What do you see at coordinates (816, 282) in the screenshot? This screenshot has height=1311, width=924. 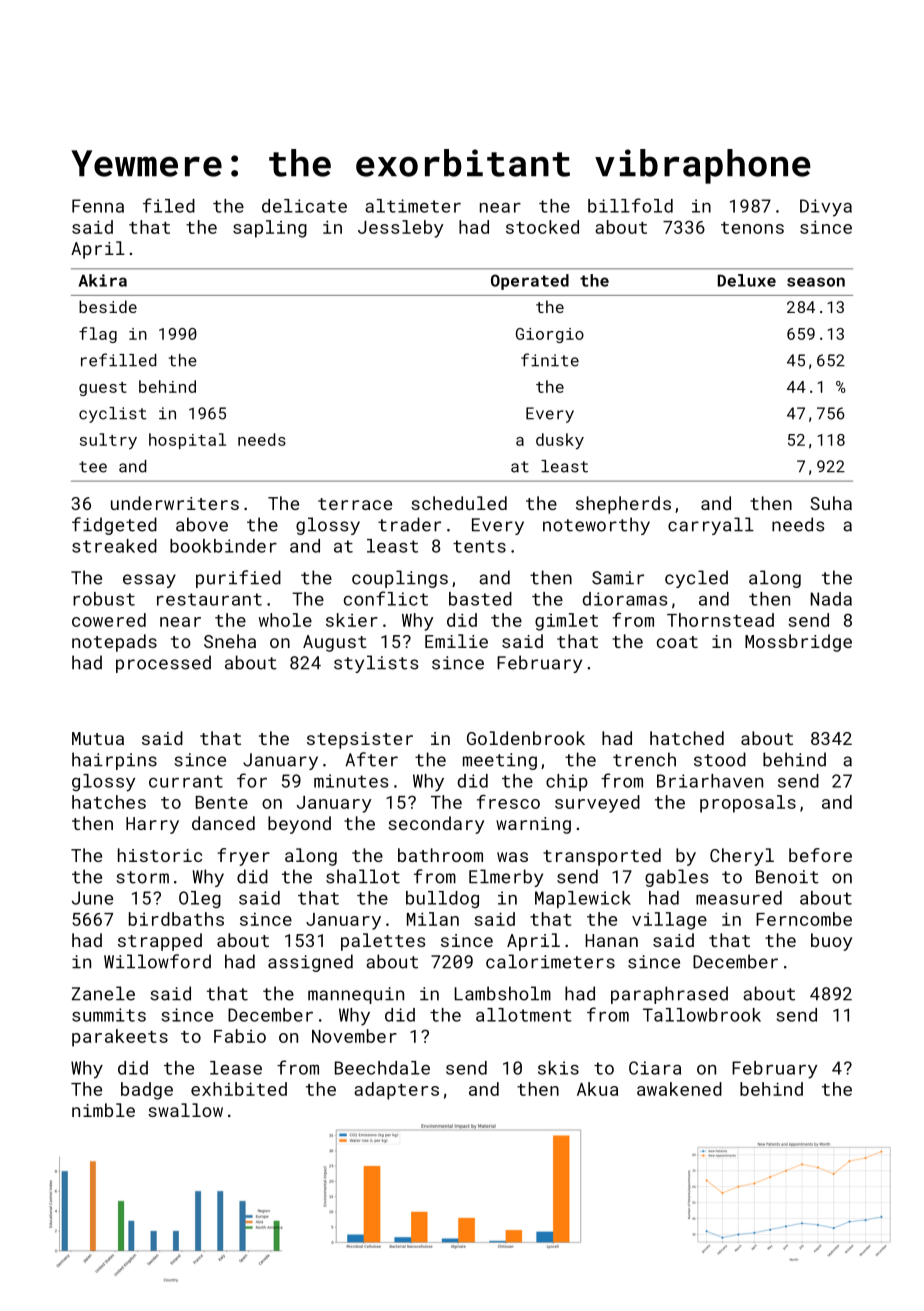 I see `season` at bounding box center [816, 282].
